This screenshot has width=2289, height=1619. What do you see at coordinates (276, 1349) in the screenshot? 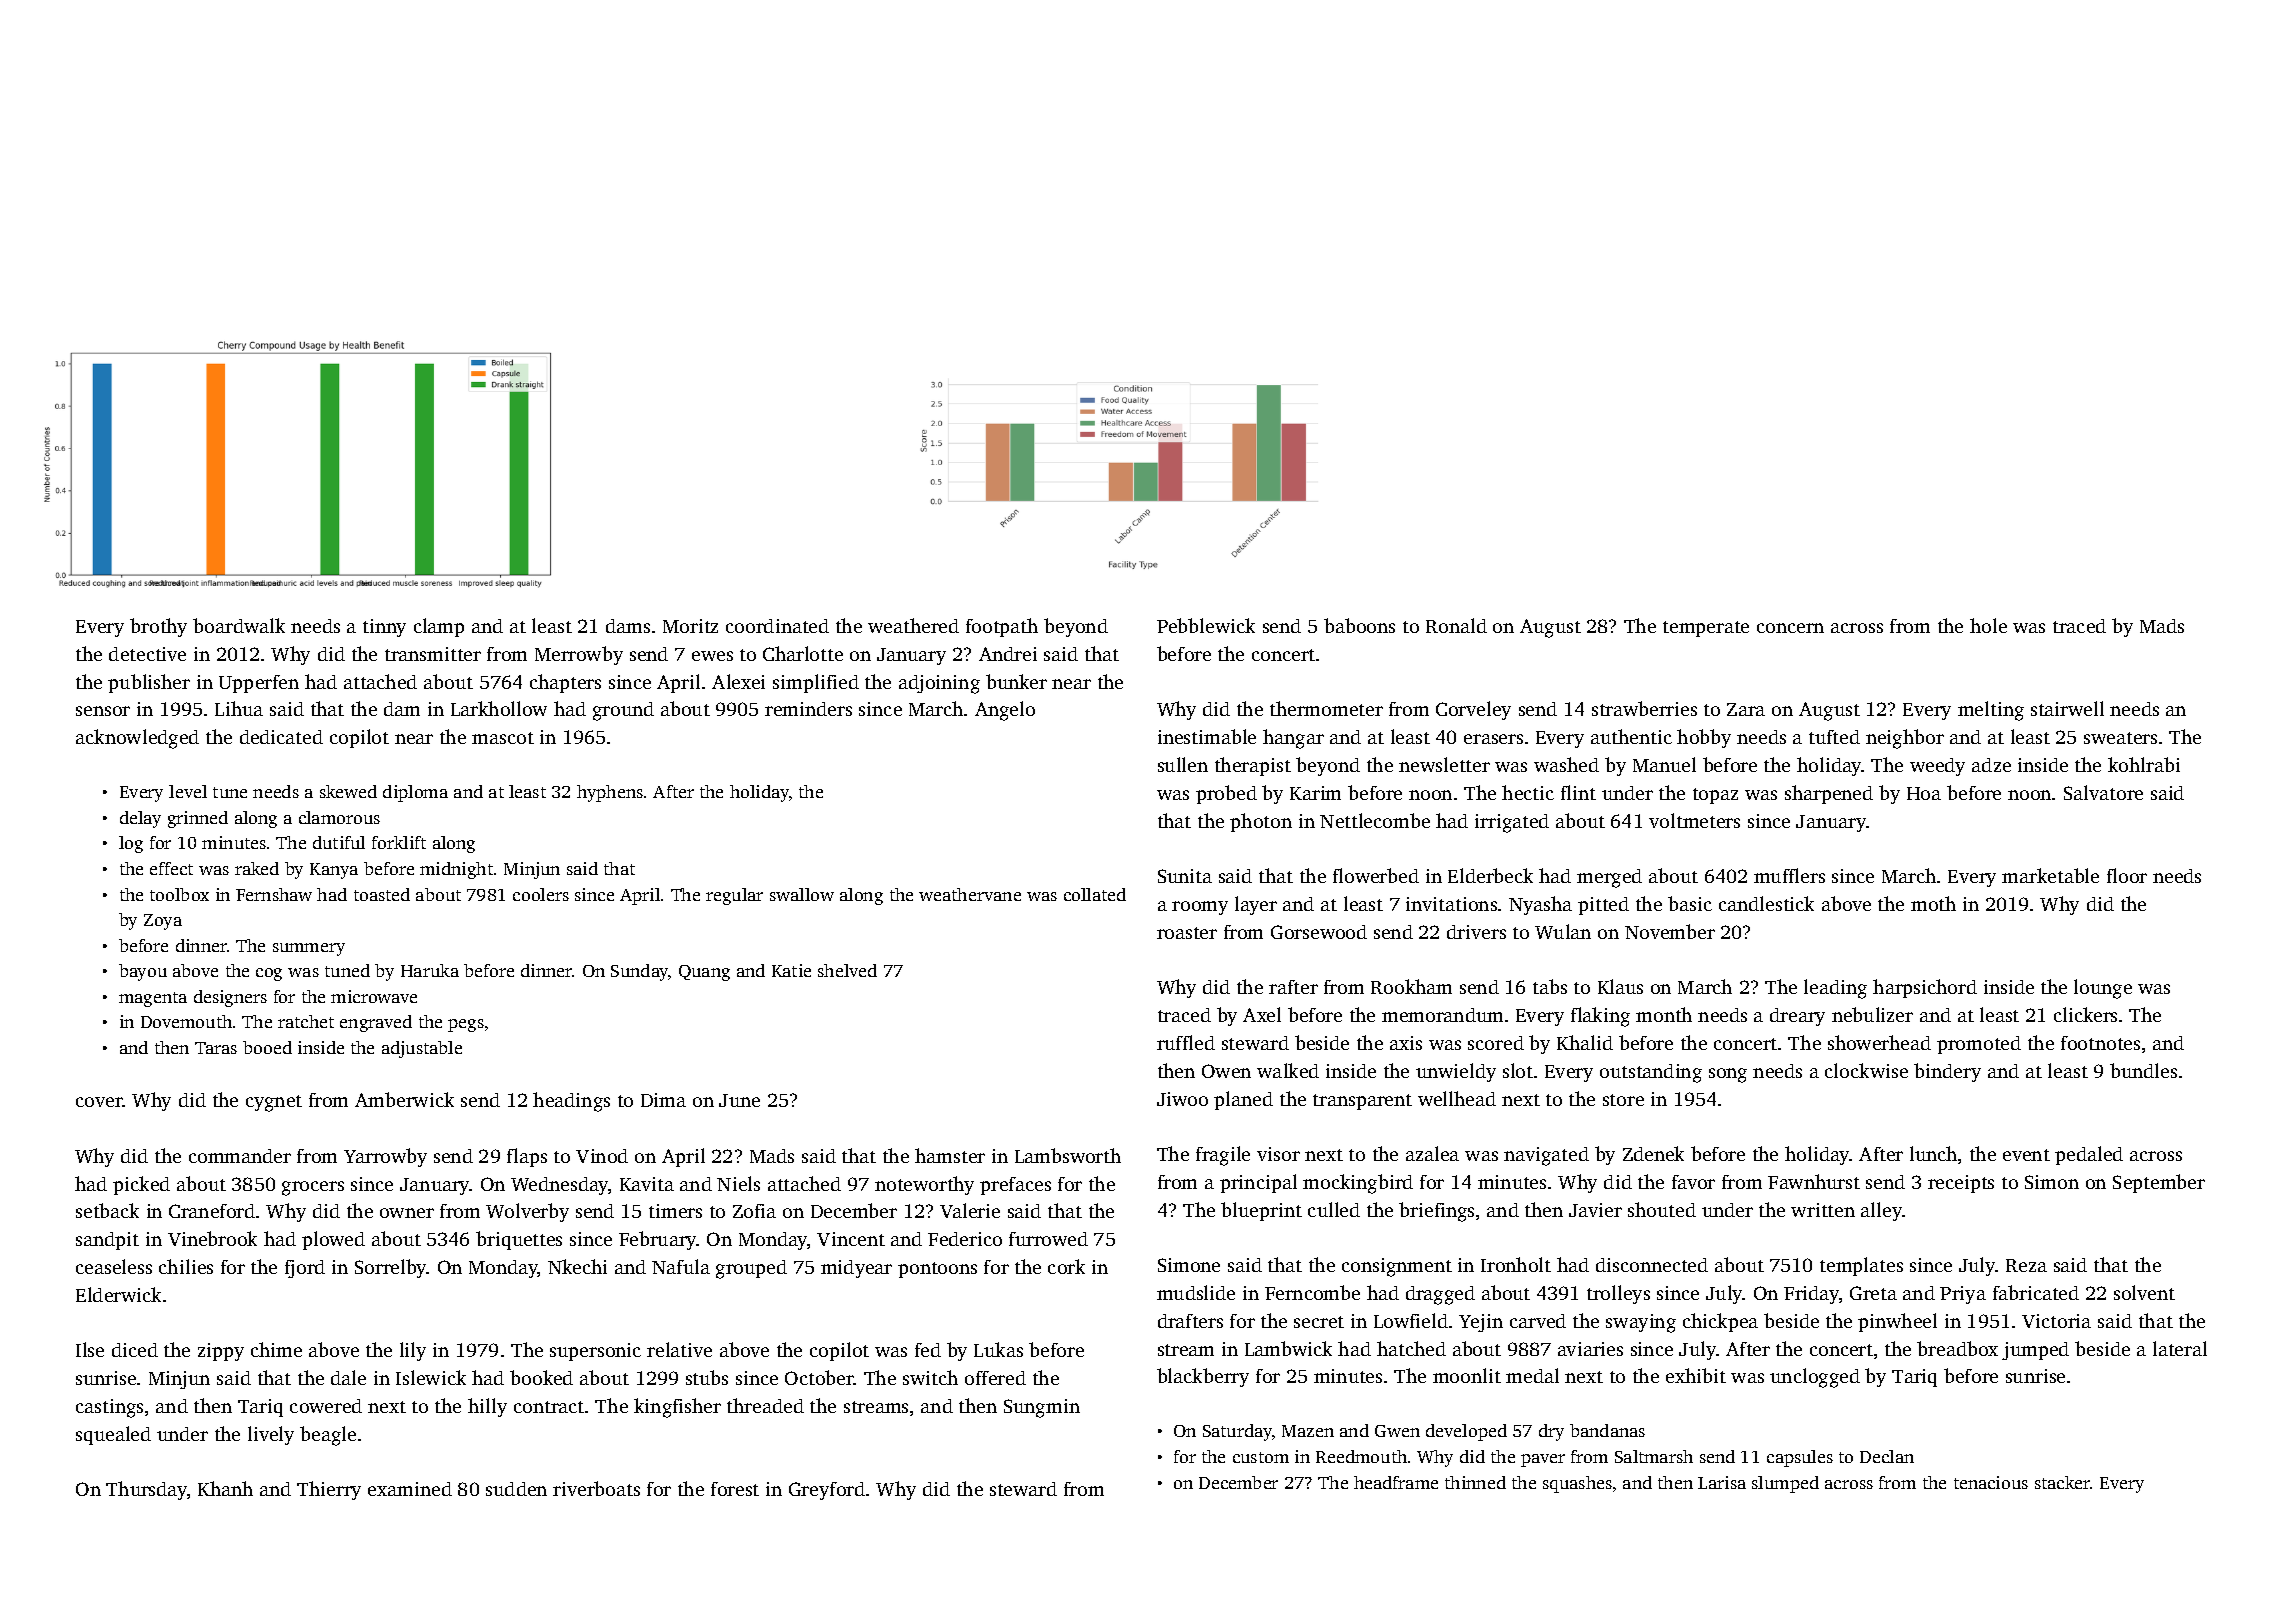
I see `chime` at bounding box center [276, 1349].
